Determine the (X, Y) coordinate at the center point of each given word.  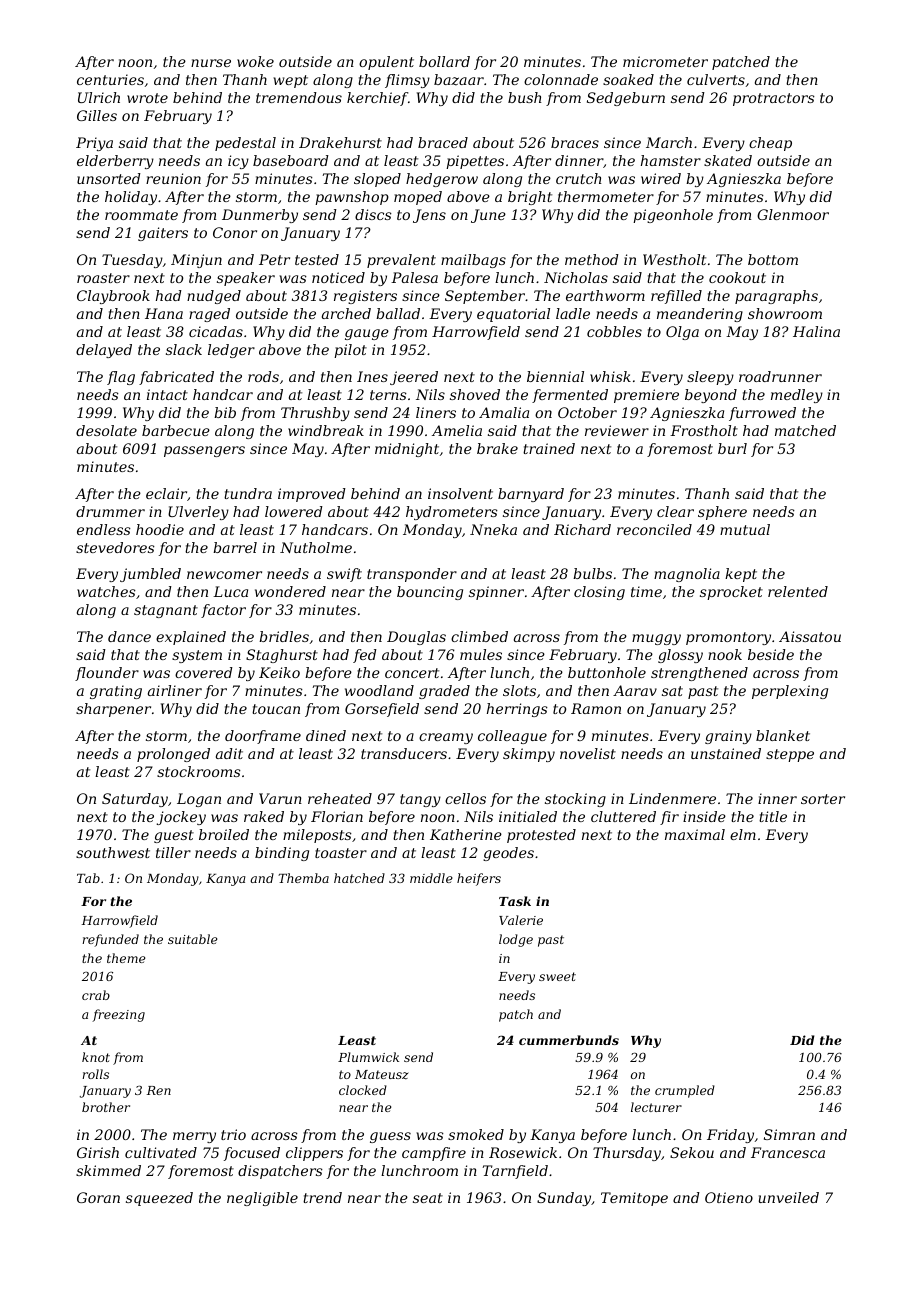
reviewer (617, 430)
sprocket (731, 593)
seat (428, 1198)
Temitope (634, 1199)
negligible (262, 1199)
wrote (147, 98)
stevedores (115, 547)
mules (481, 654)
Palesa (414, 277)
